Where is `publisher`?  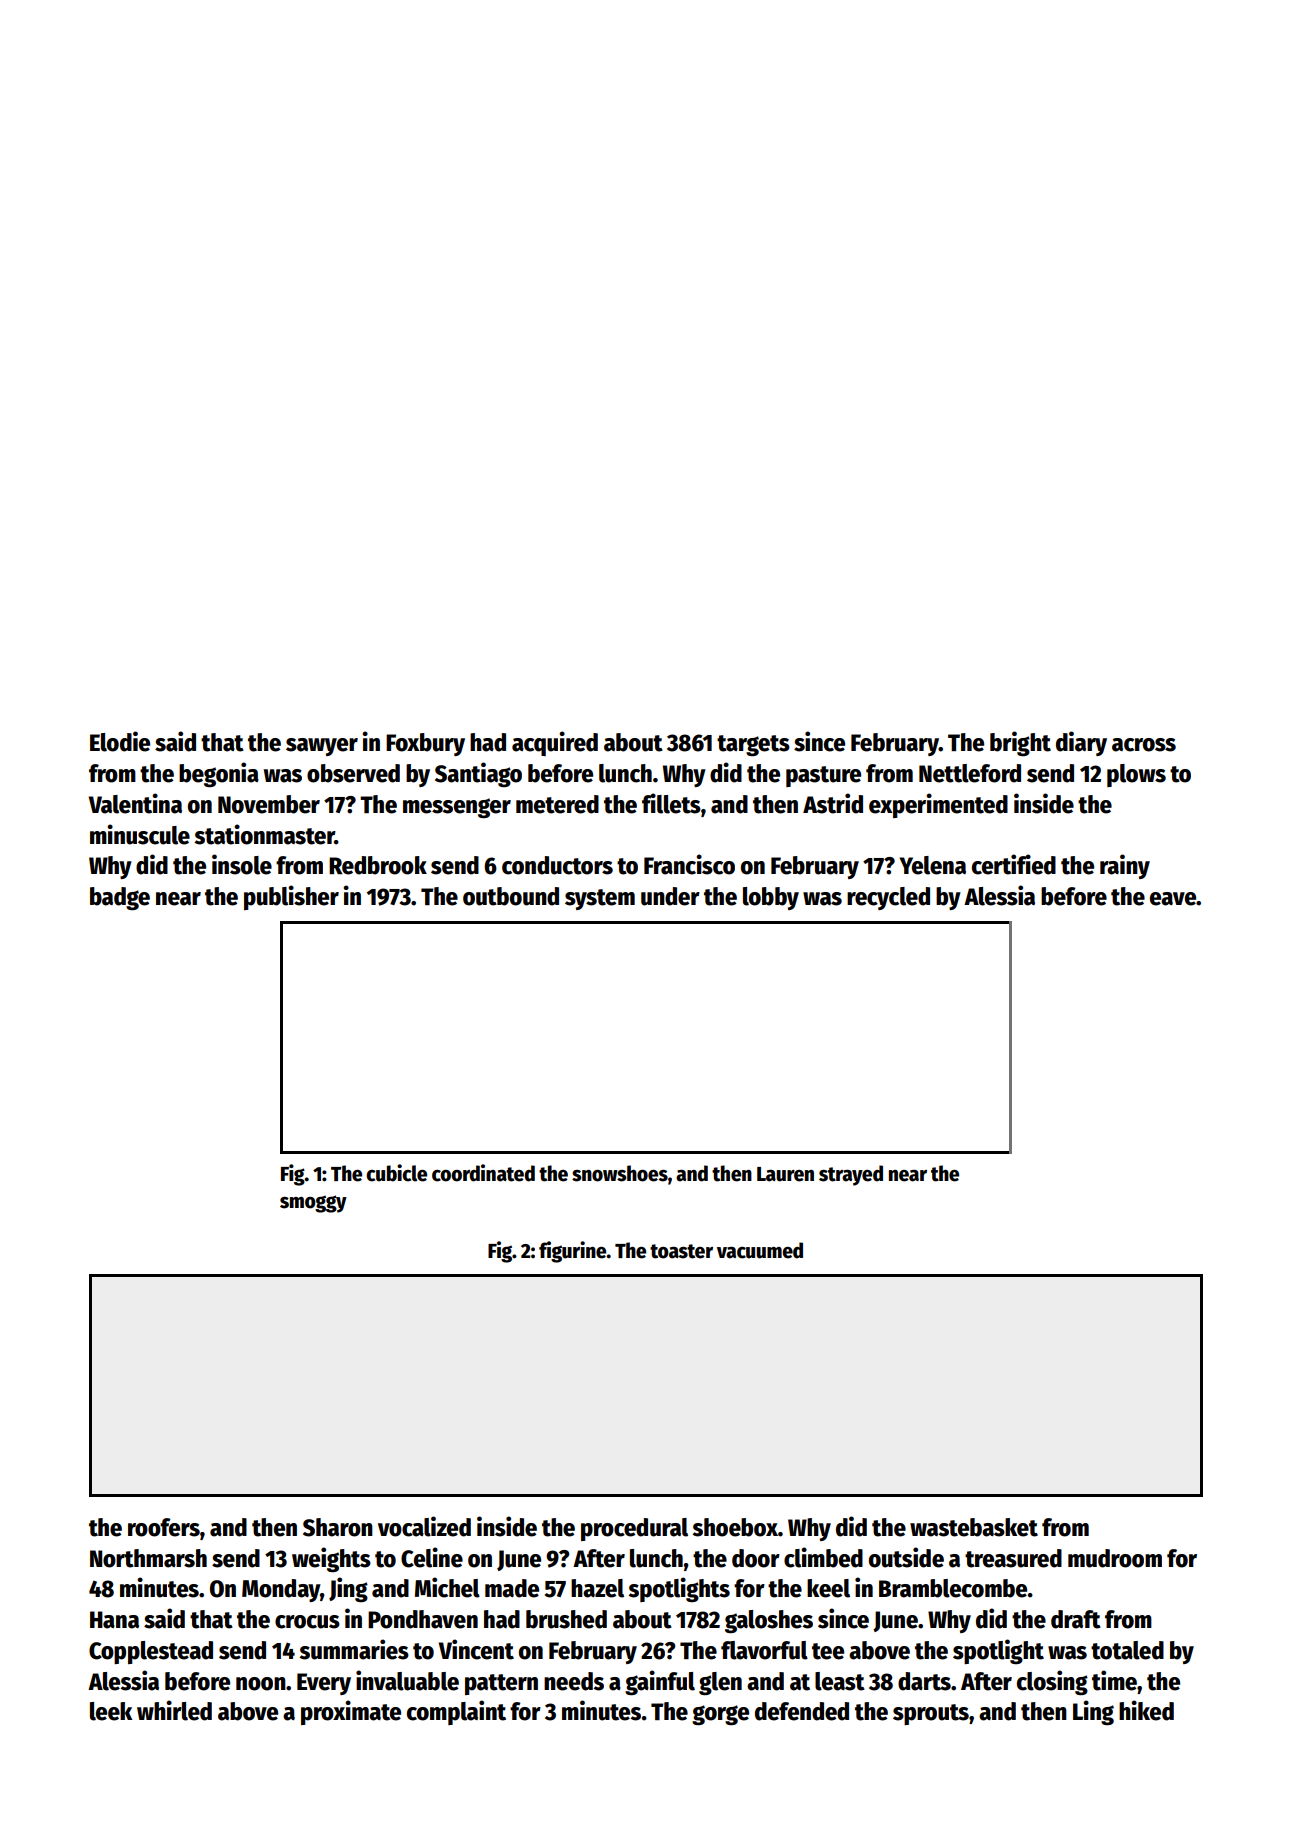
publisher is located at coordinates (291, 897).
